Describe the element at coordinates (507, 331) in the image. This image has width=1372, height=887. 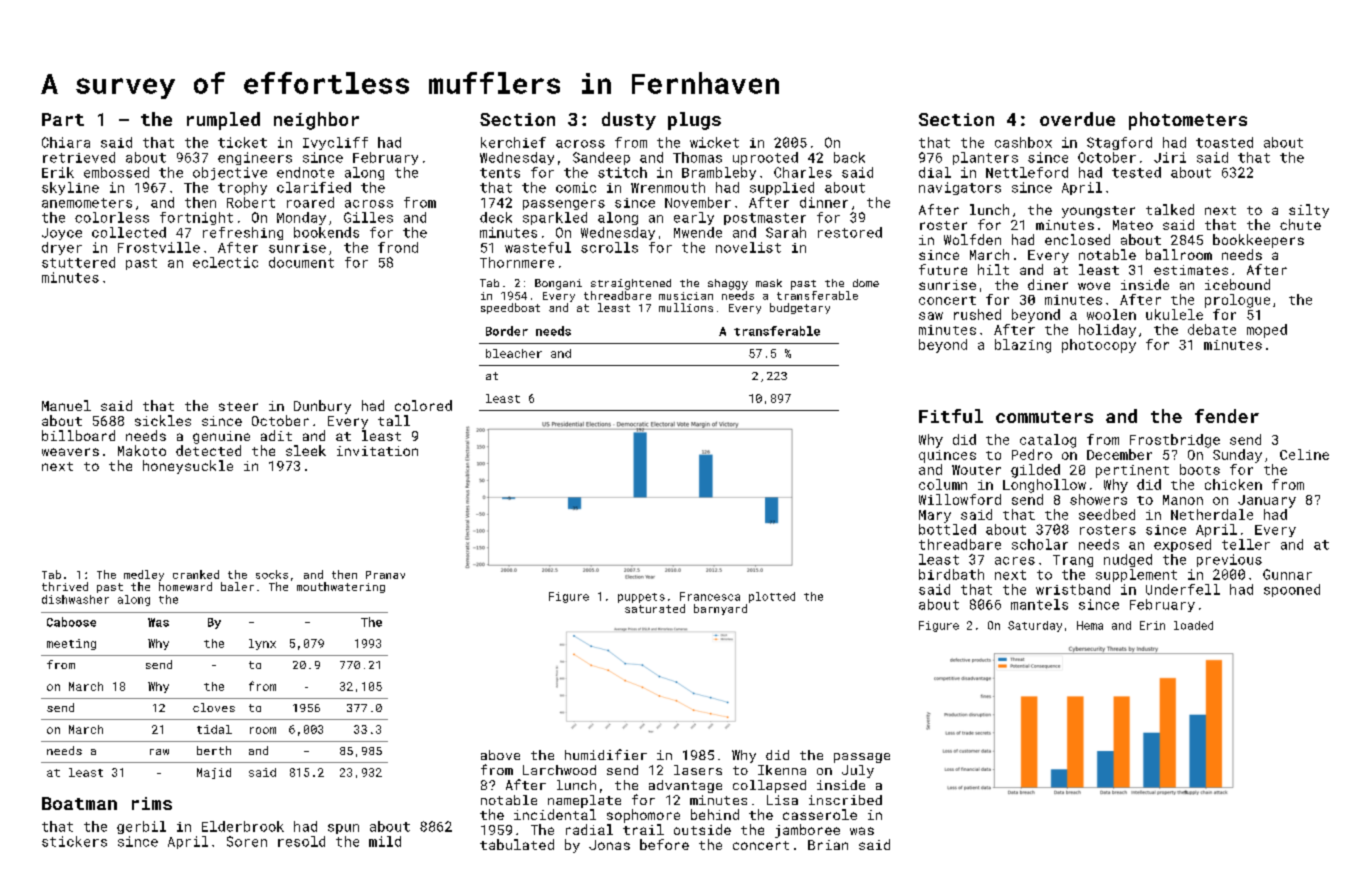
I see `Border` at that location.
